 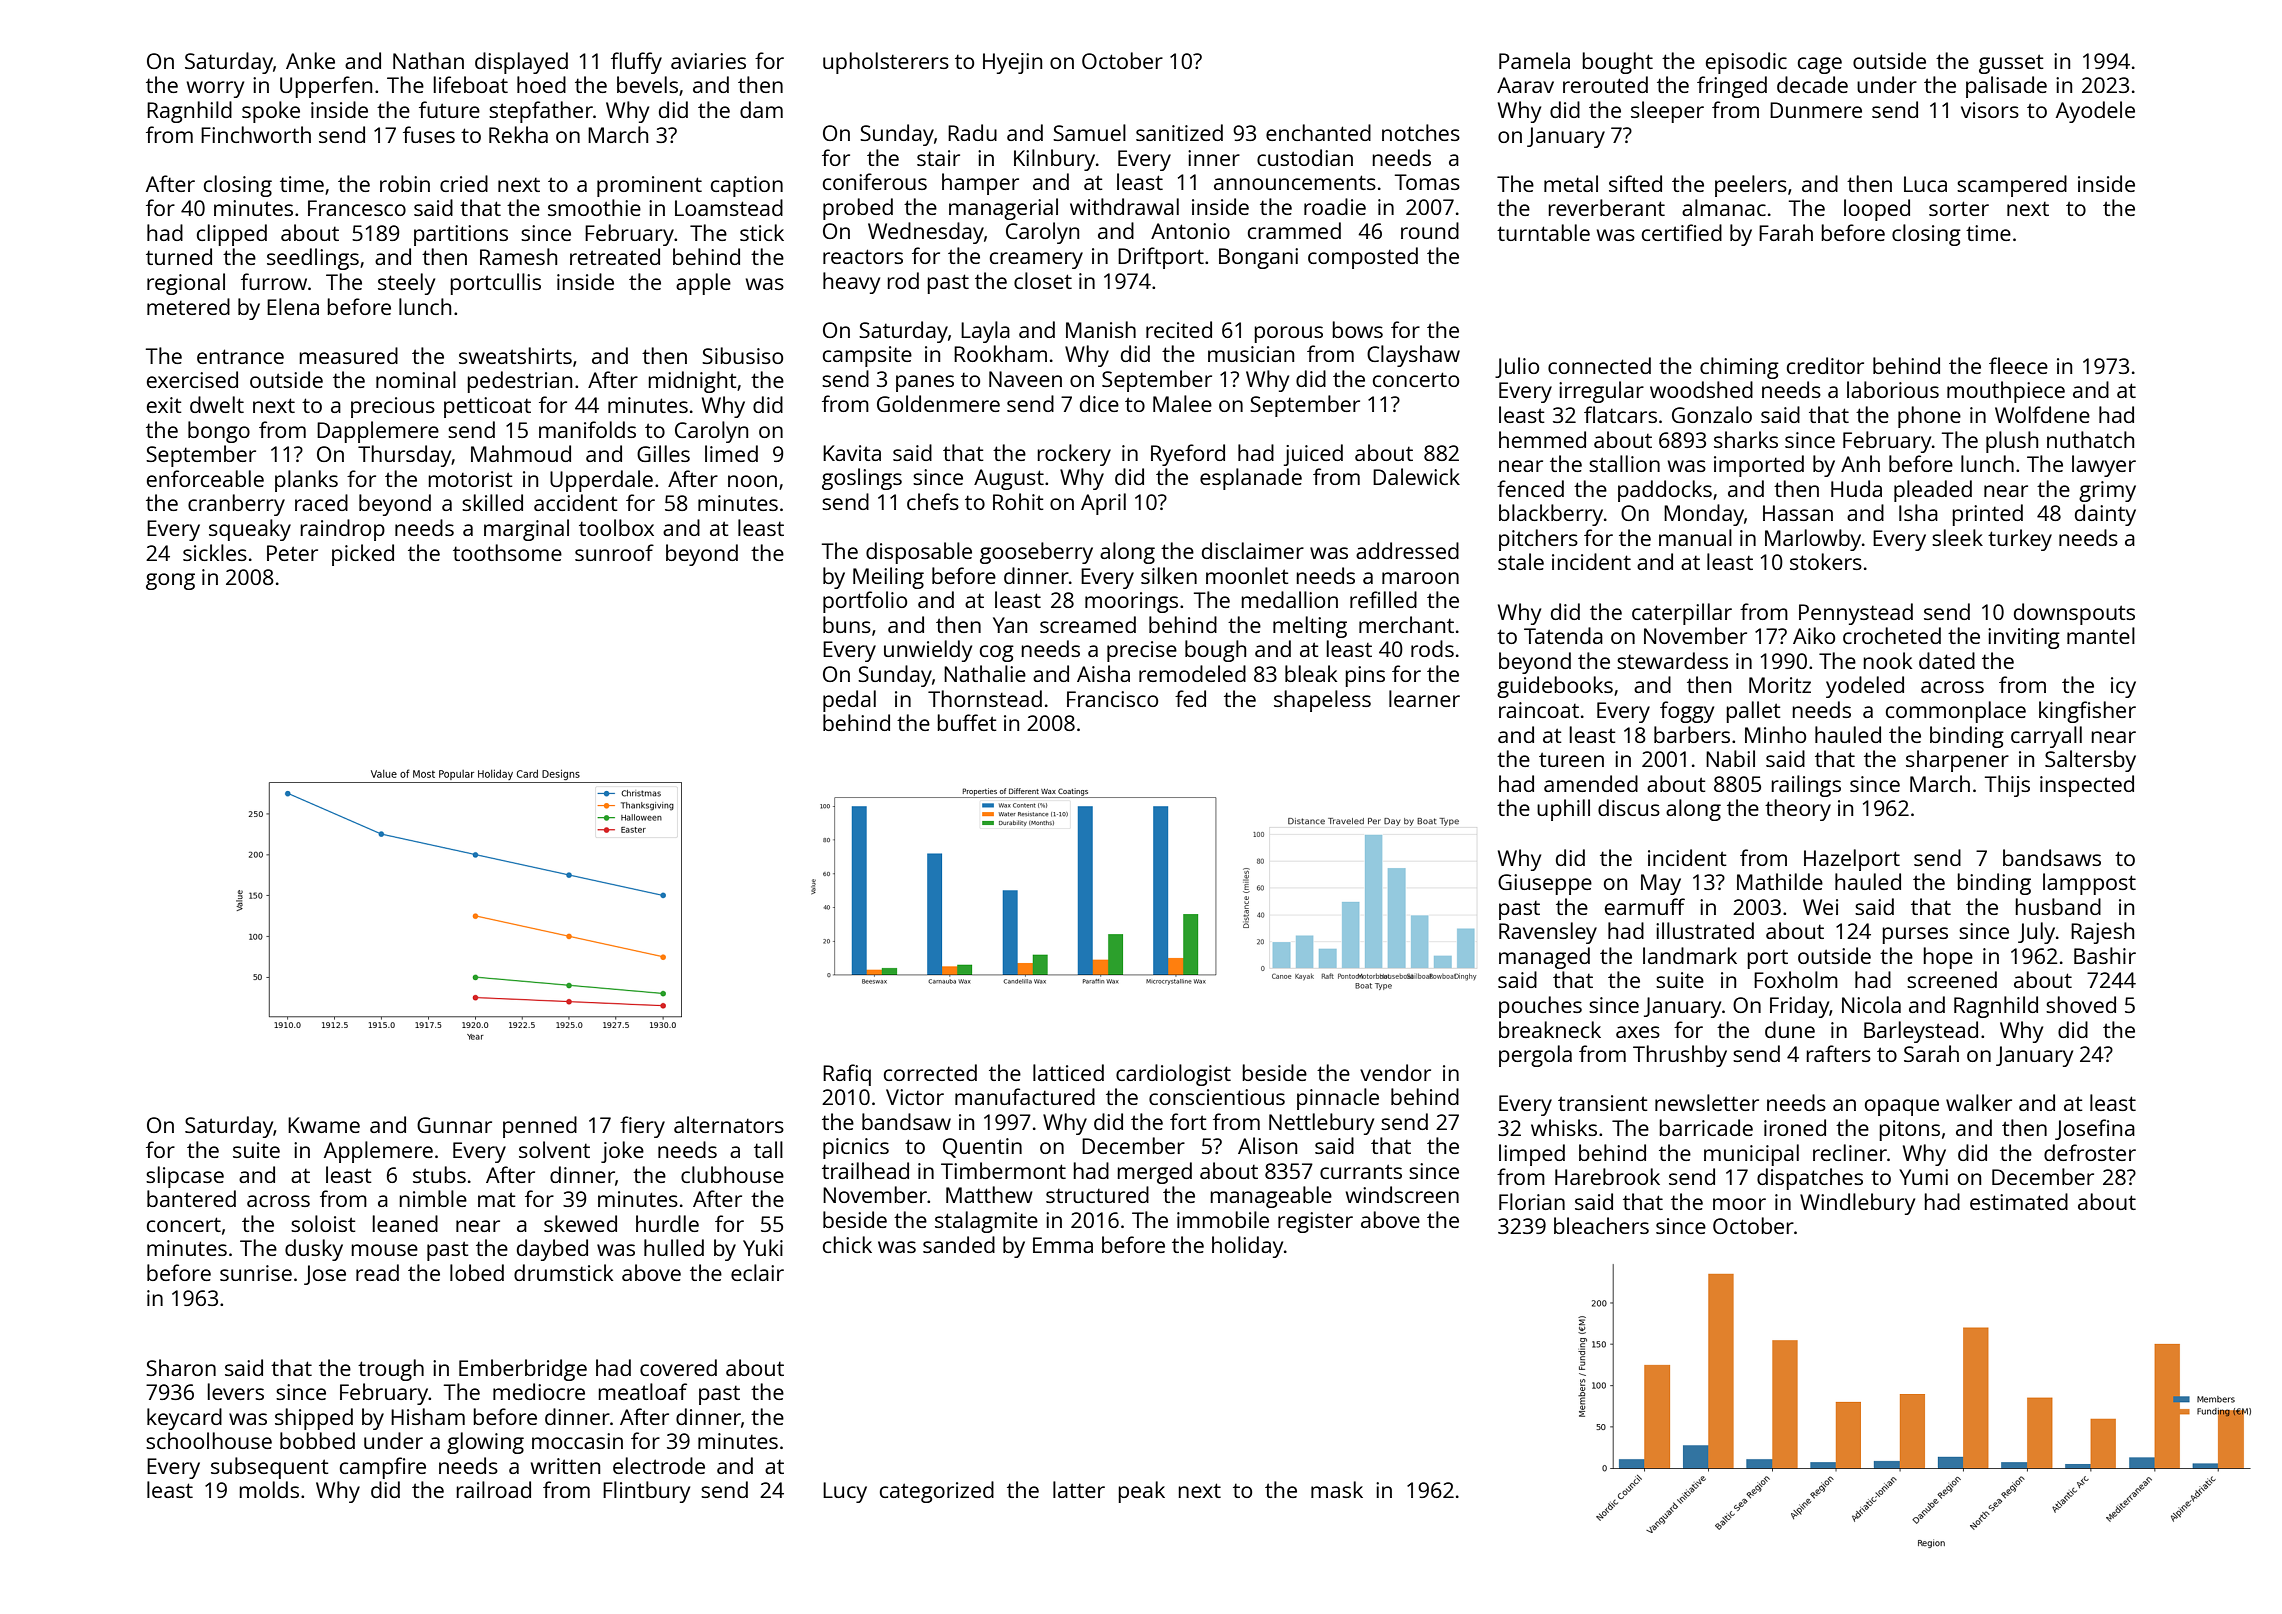 What do you see at coordinates (2018, 365) in the image?
I see `fleece` at bounding box center [2018, 365].
